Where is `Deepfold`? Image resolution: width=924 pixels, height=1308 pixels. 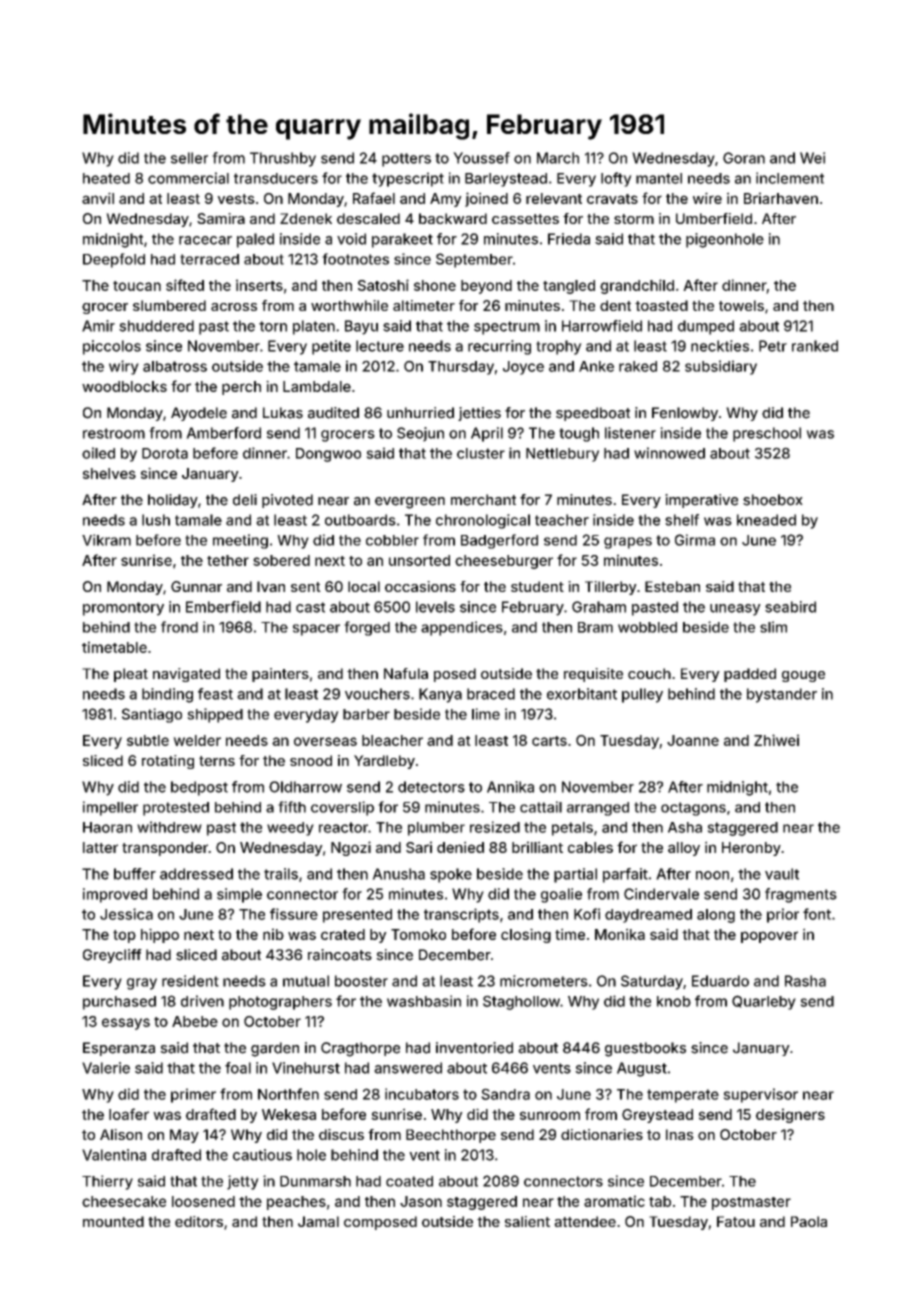
Deepfold is located at coordinates (114, 260).
